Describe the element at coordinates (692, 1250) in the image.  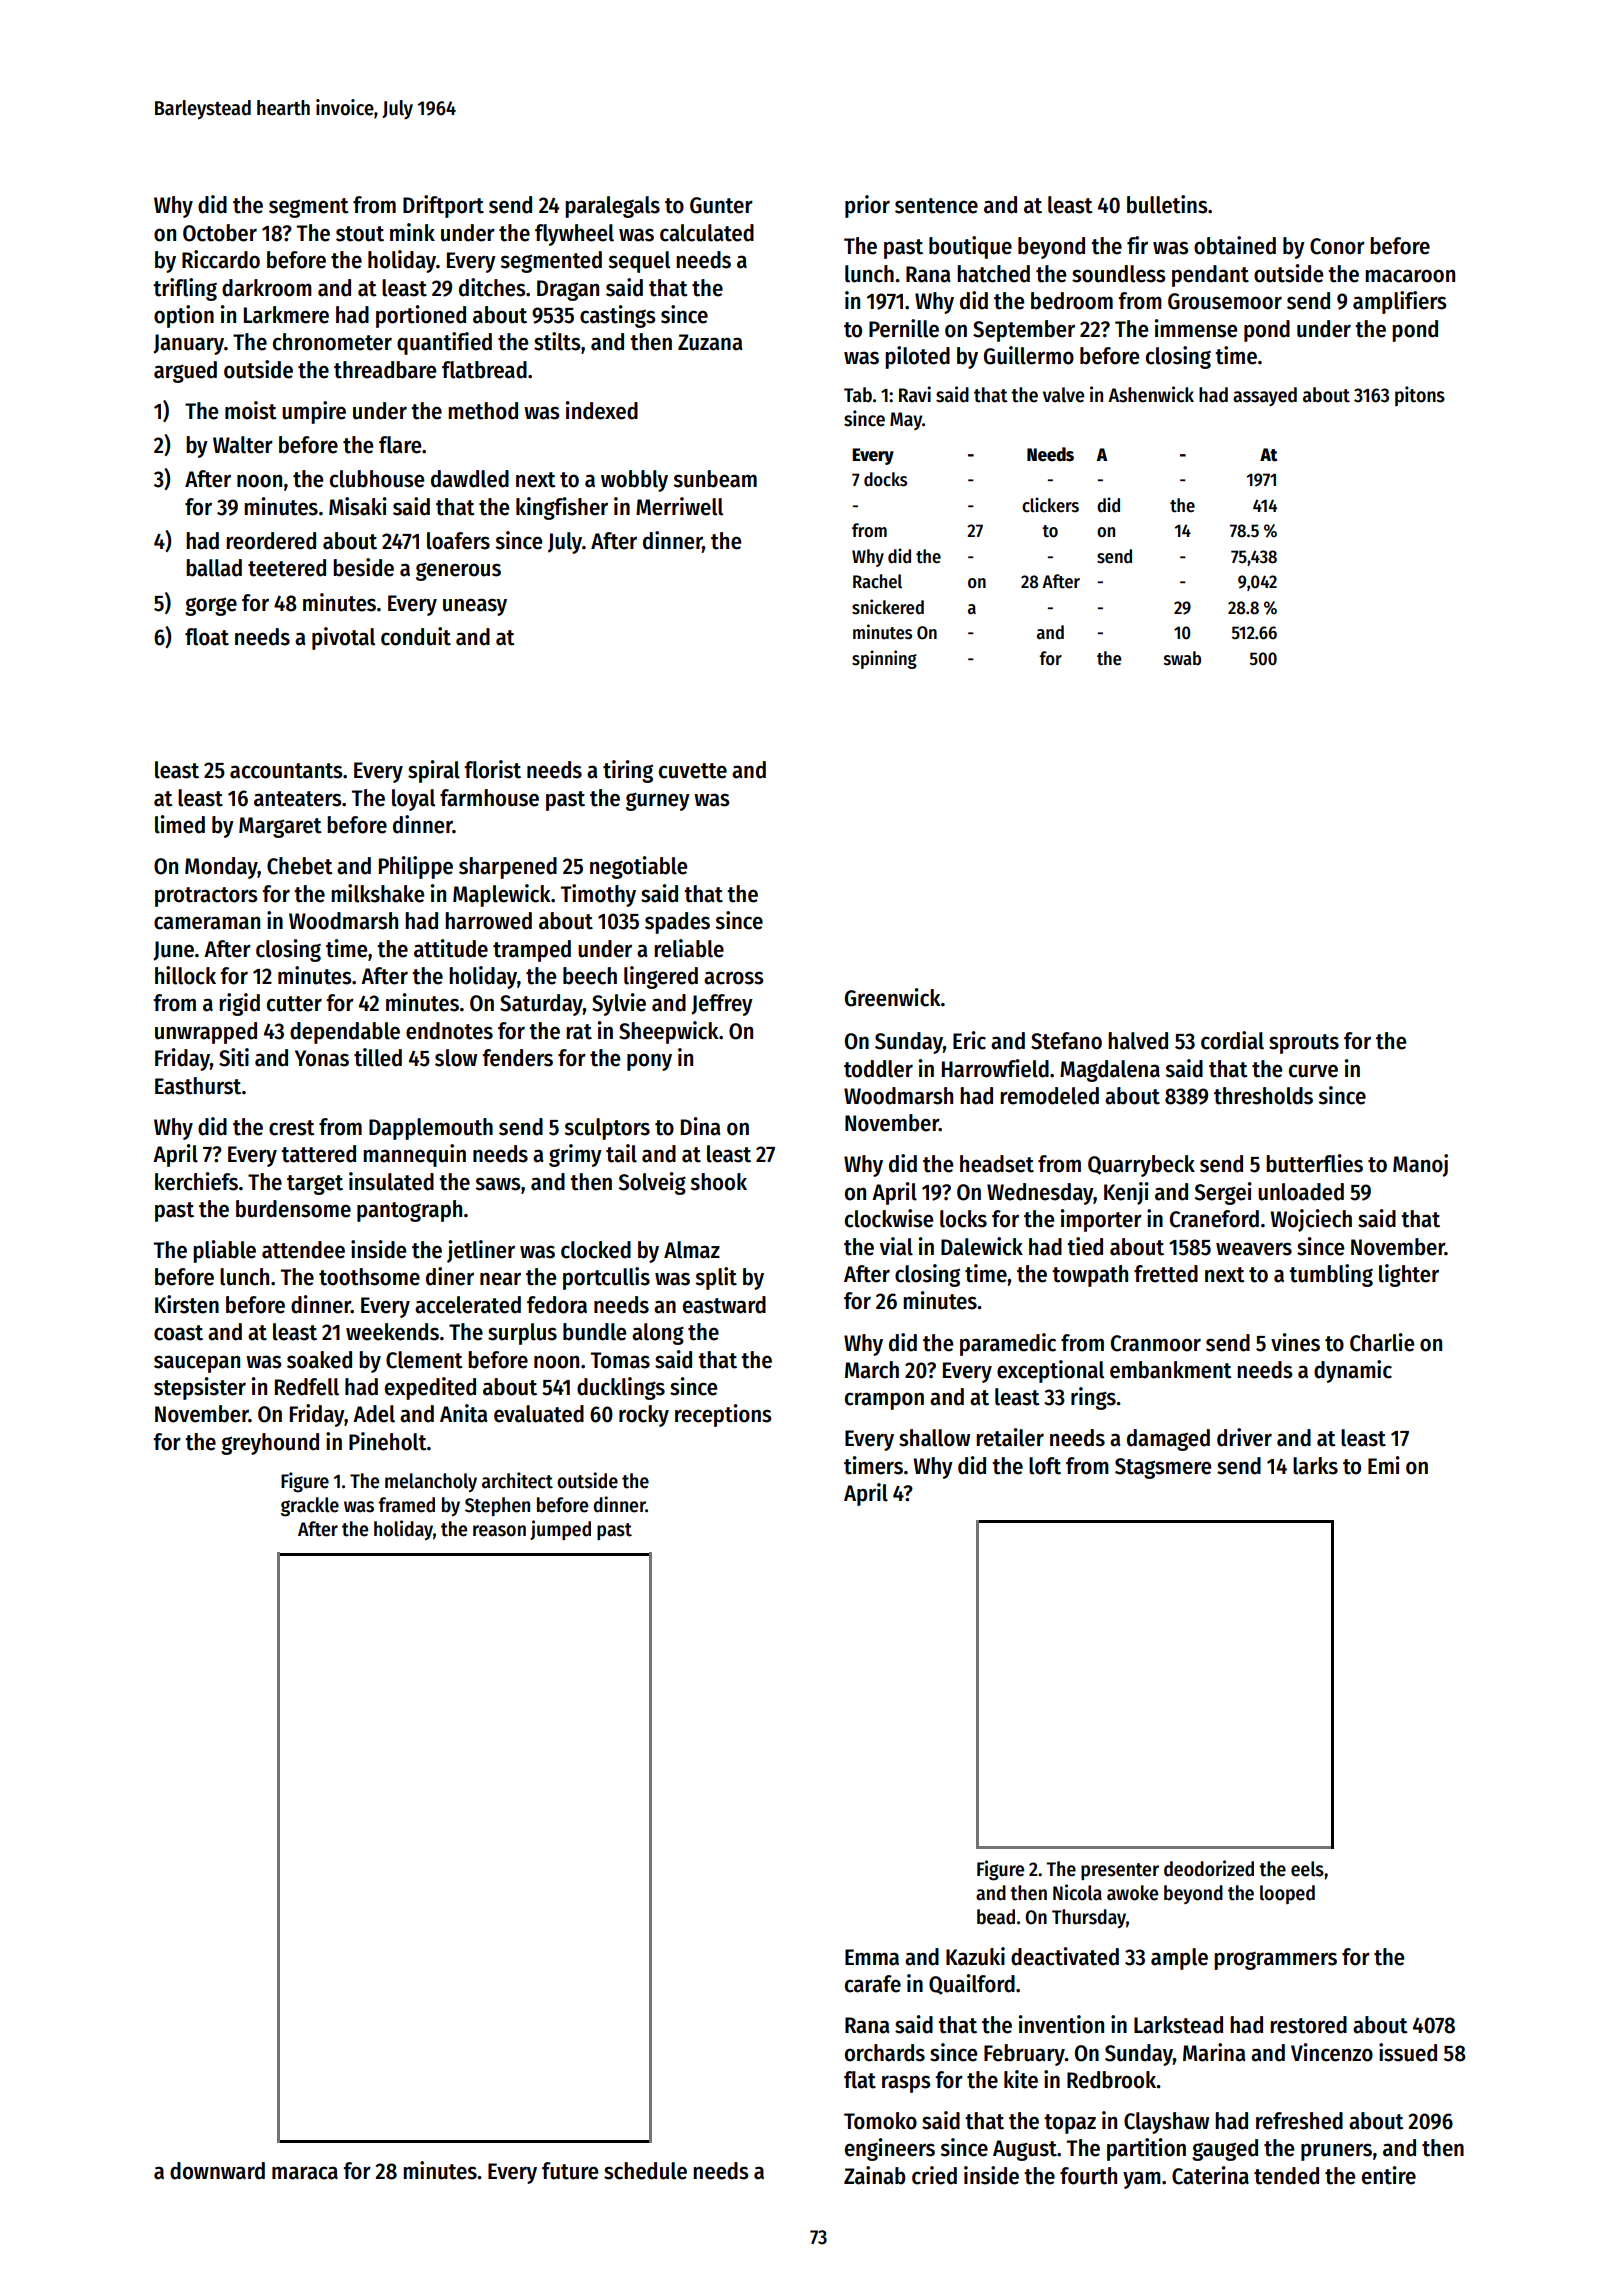
I see `Almaz` at that location.
